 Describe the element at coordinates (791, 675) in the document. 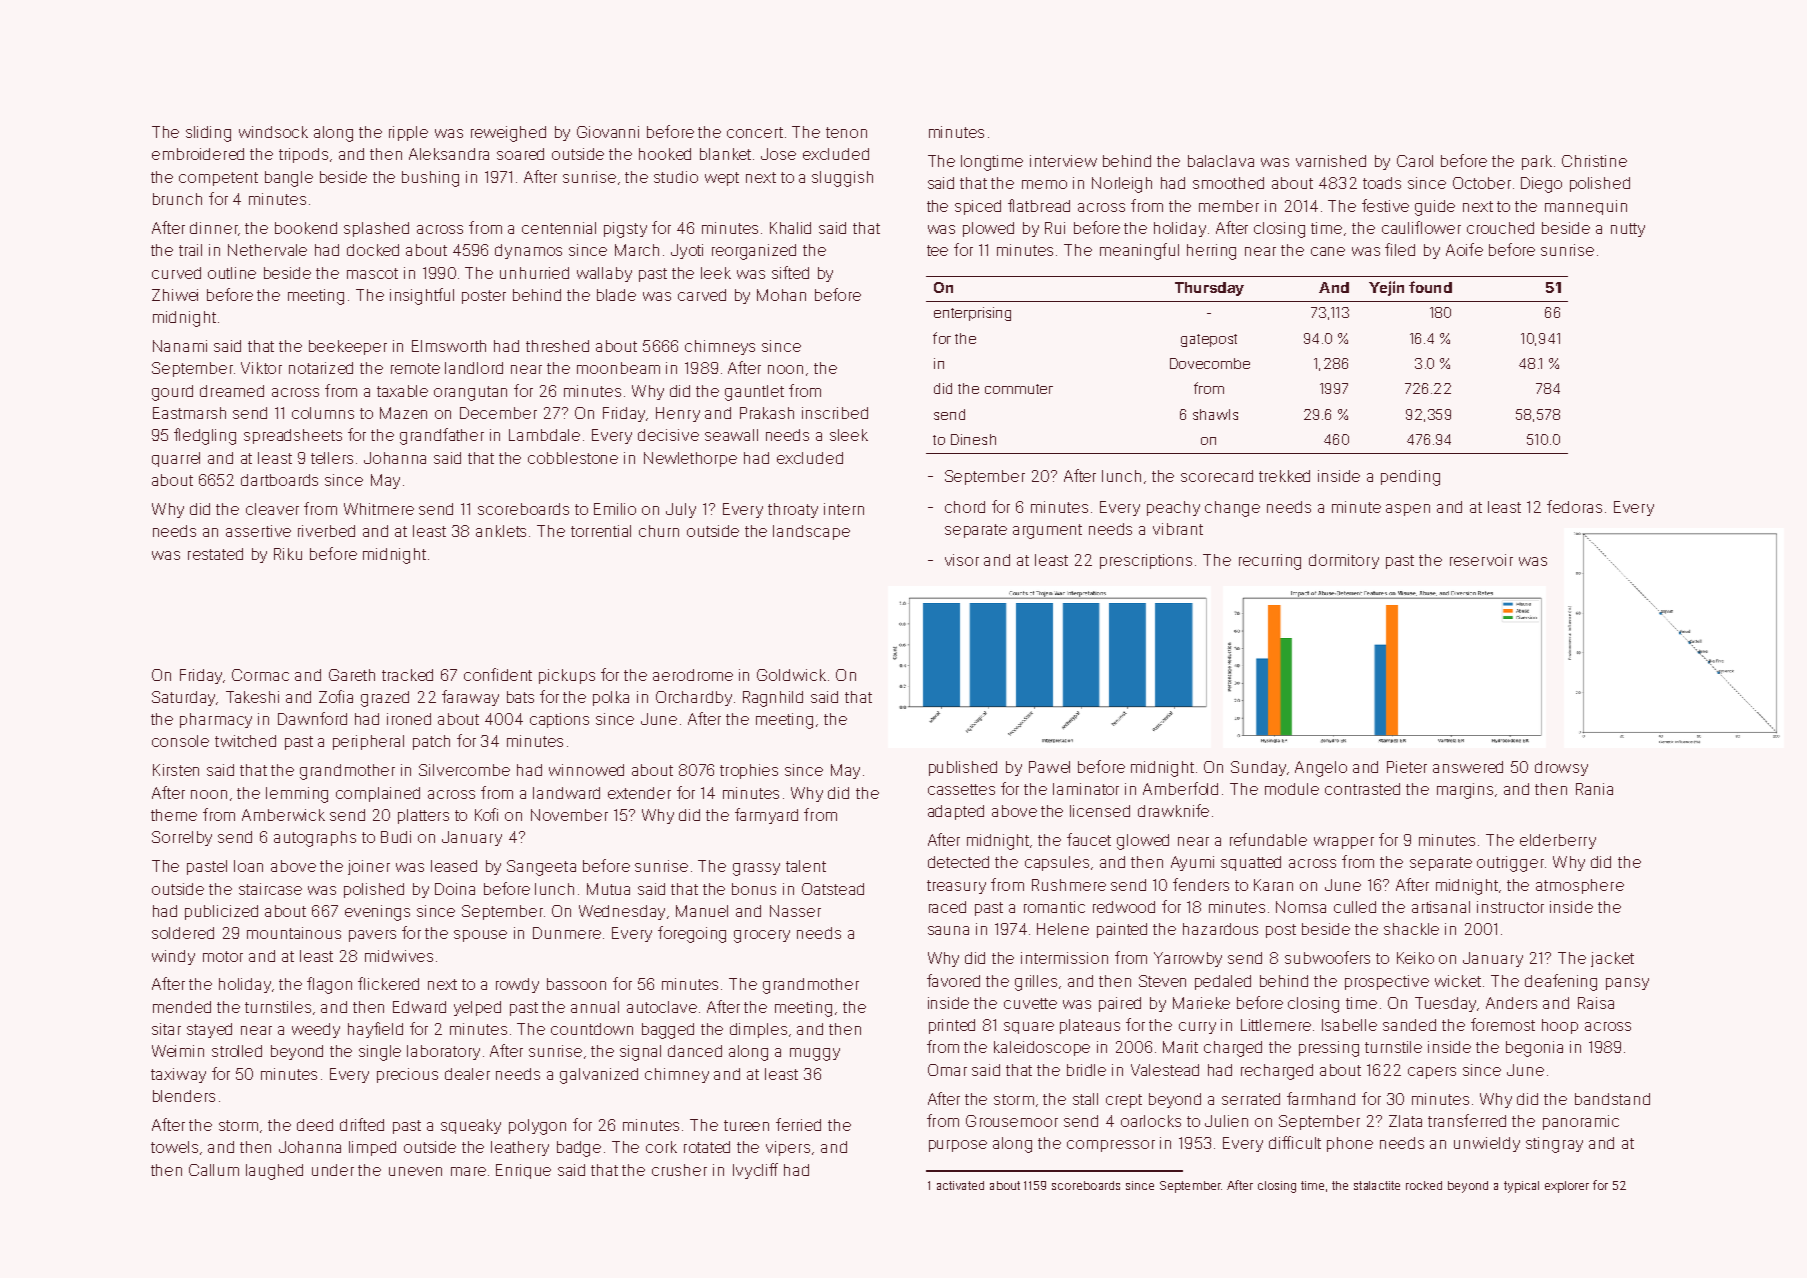

I see `Goldwick` at that location.
